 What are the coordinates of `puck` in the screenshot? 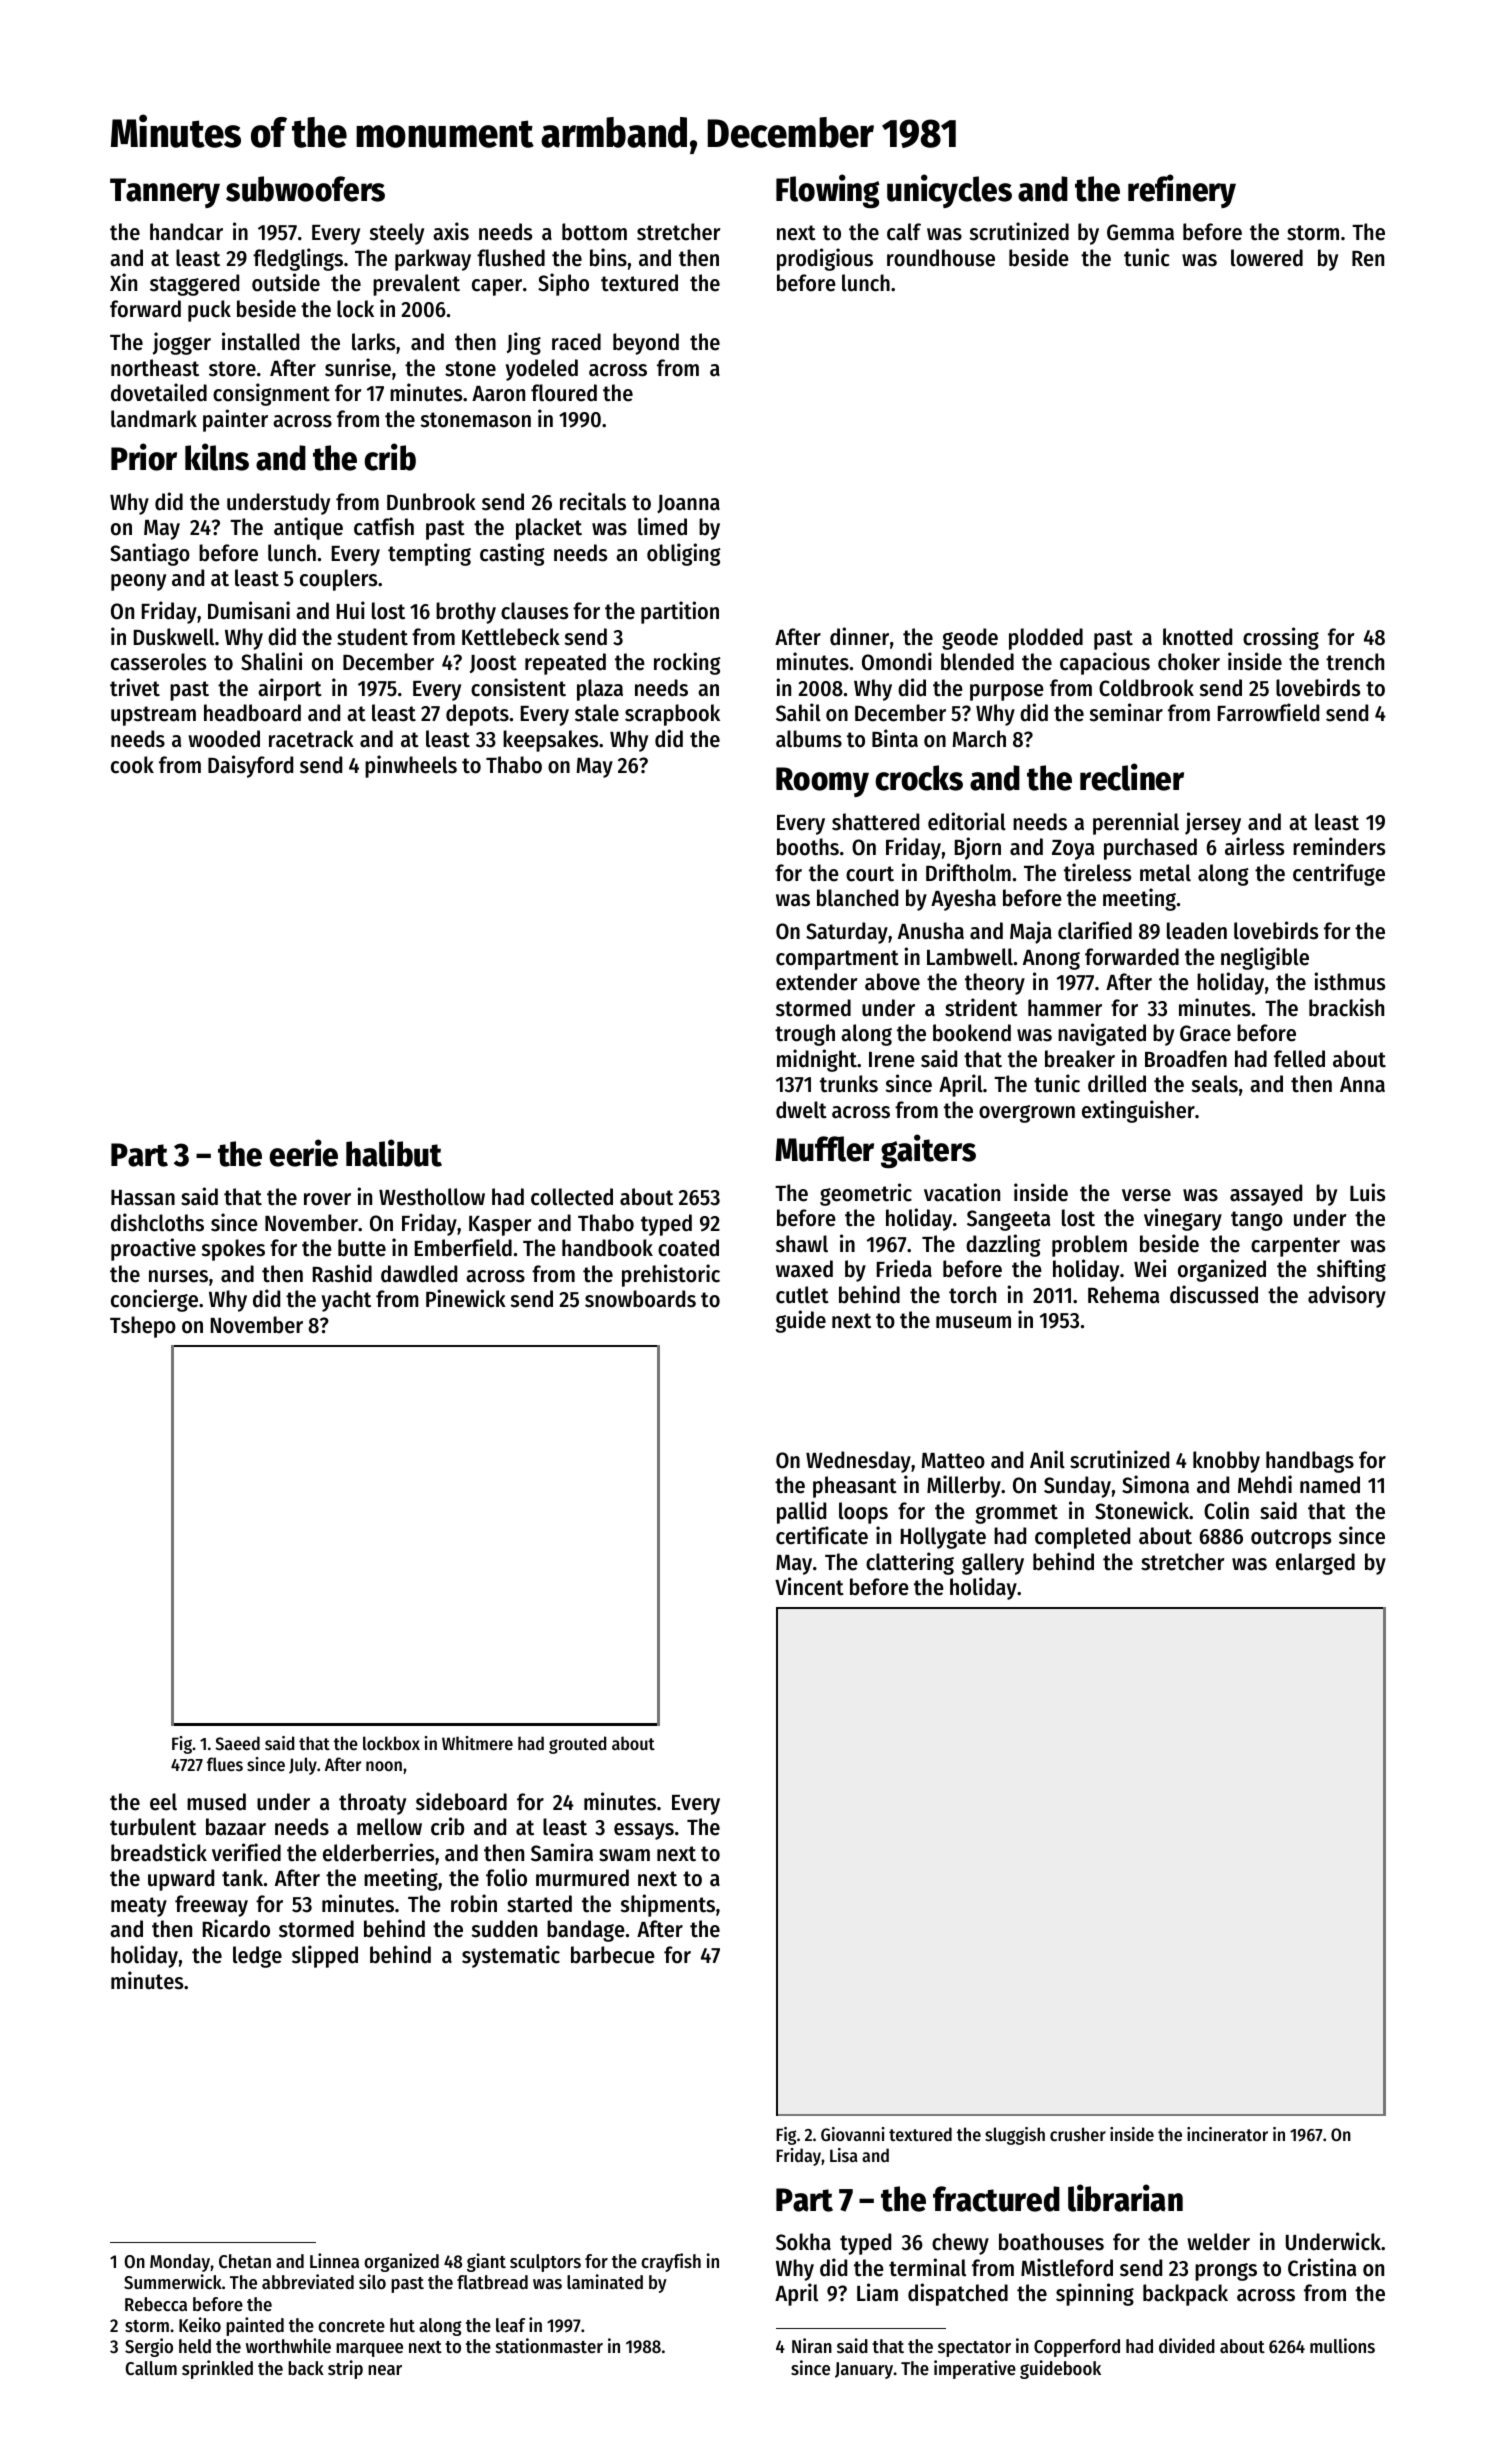 It's located at (209, 311).
